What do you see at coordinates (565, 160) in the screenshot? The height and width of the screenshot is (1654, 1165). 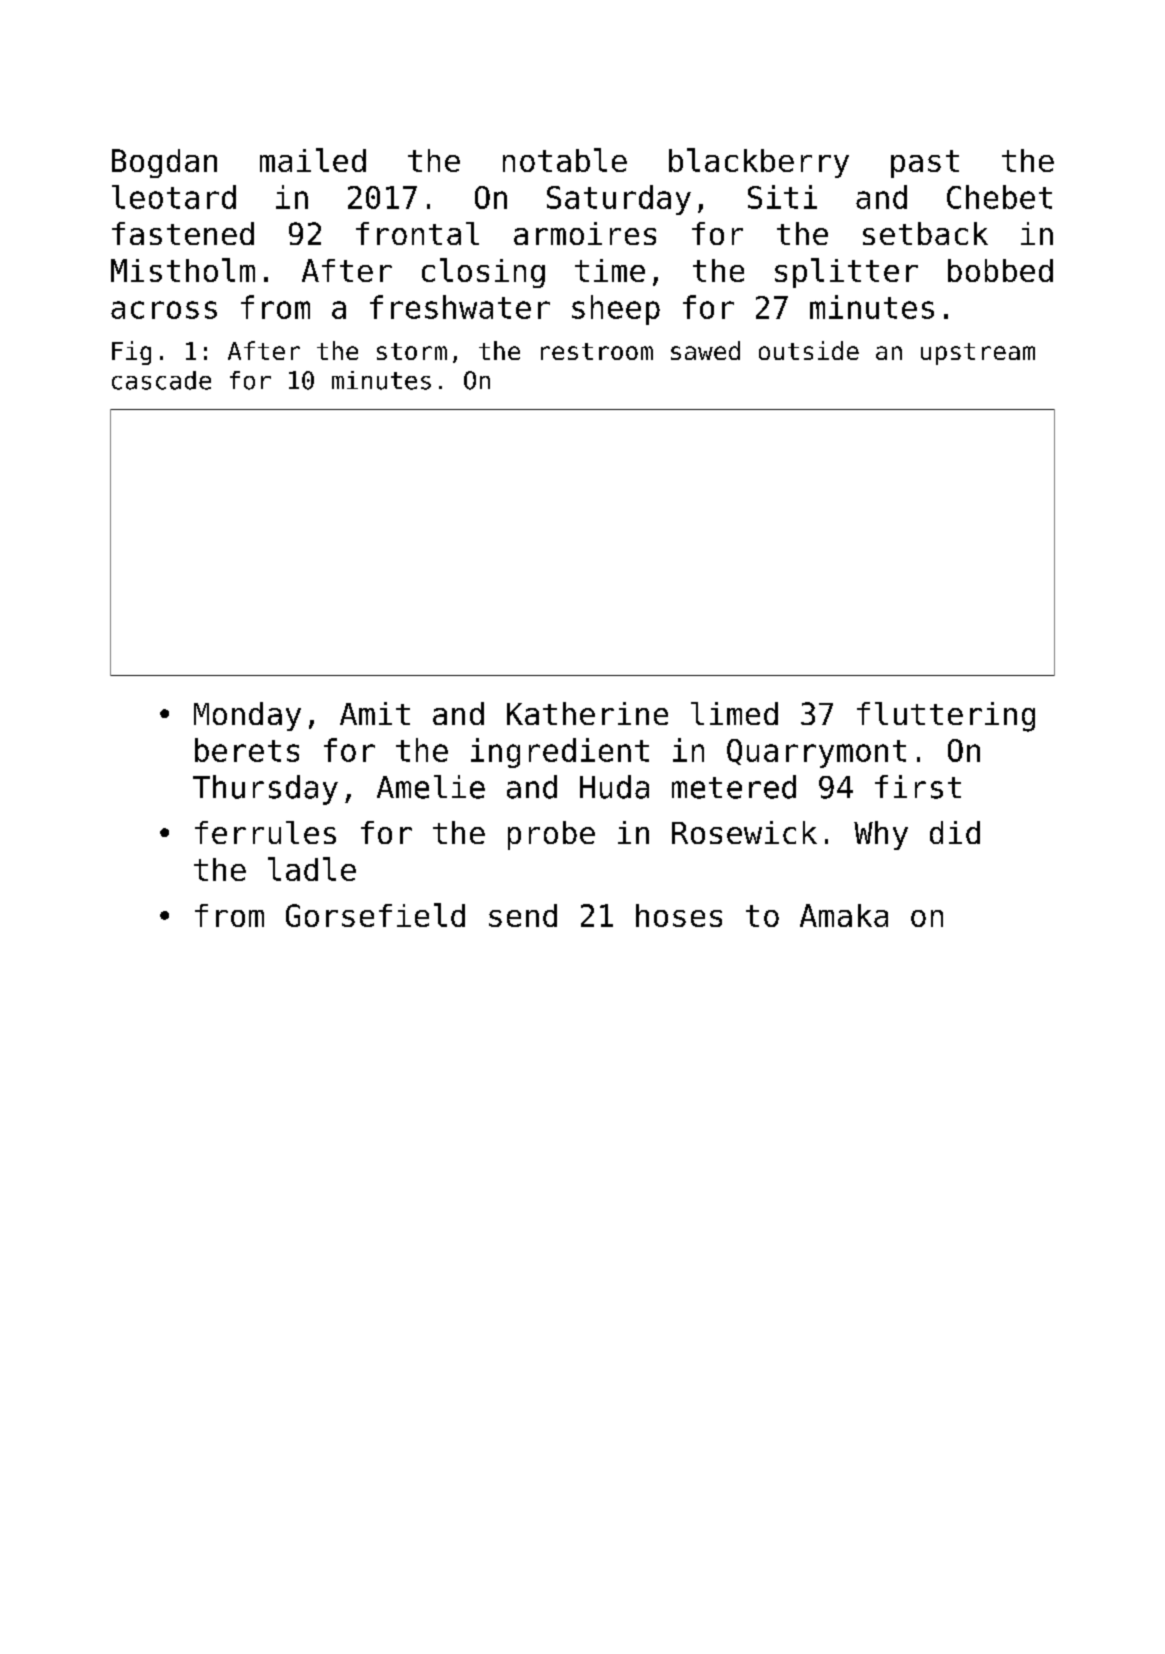 I see `notable` at bounding box center [565, 160].
